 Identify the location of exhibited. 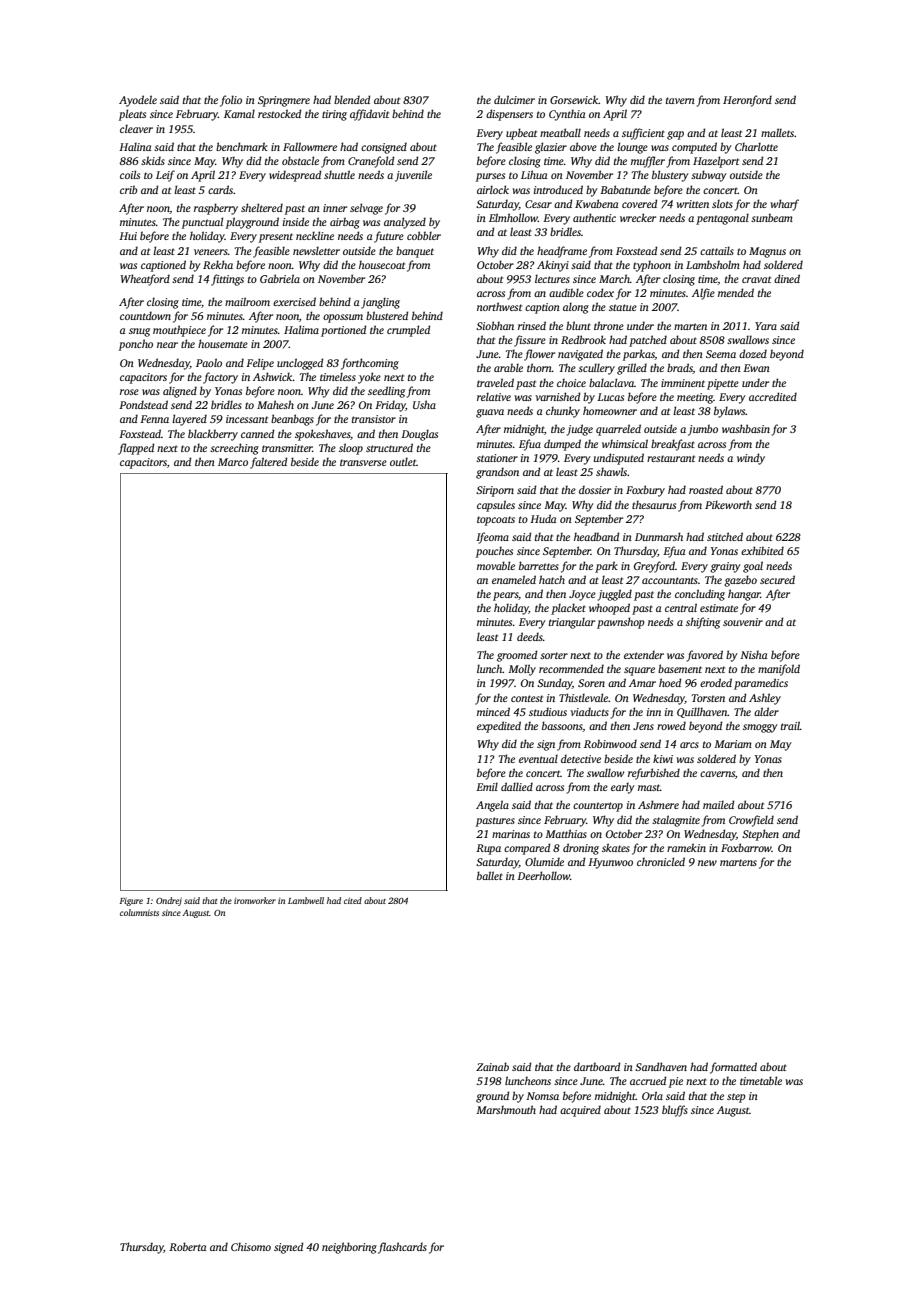
(762, 550).
